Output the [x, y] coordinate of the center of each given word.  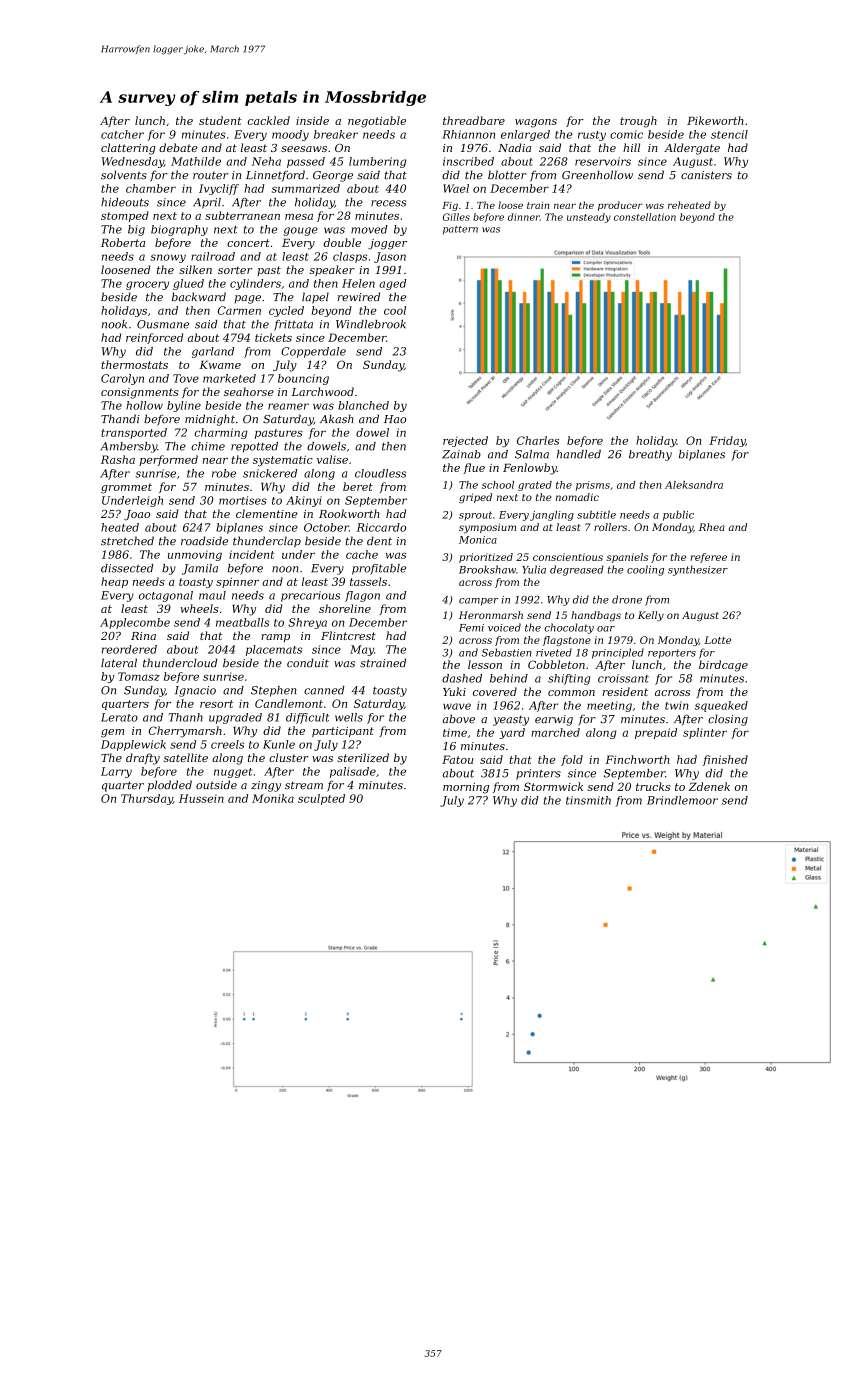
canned [324, 690]
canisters [706, 175]
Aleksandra [694, 485]
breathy [650, 455]
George [333, 176]
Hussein [201, 798]
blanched [363, 405]
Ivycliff [219, 189]
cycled [286, 311]
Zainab [461, 454]
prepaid [656, 733]
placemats [274, 650]
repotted [254, 447]
